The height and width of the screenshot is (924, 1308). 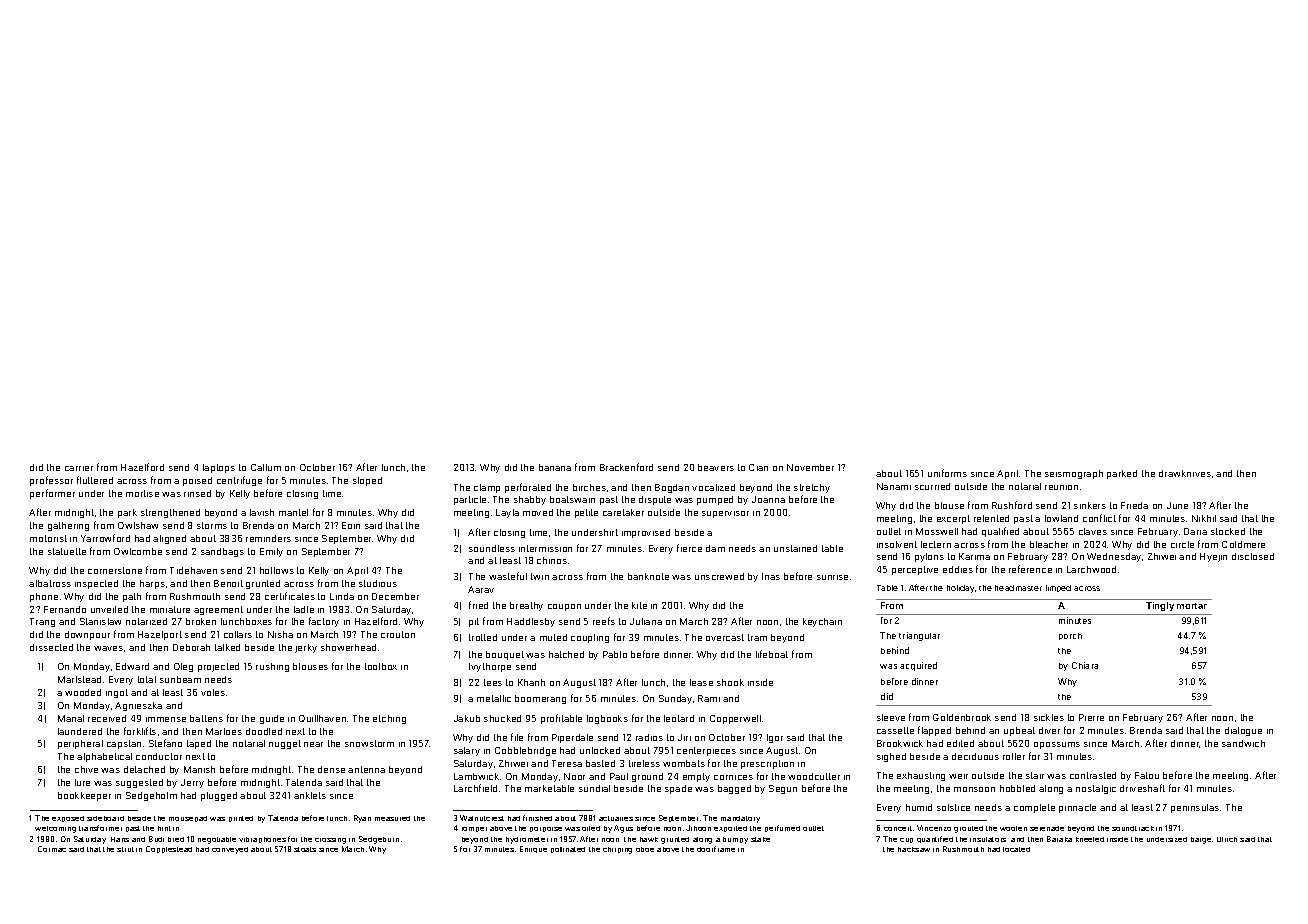 I want to click on complete, so click(x=1034, y=808).
